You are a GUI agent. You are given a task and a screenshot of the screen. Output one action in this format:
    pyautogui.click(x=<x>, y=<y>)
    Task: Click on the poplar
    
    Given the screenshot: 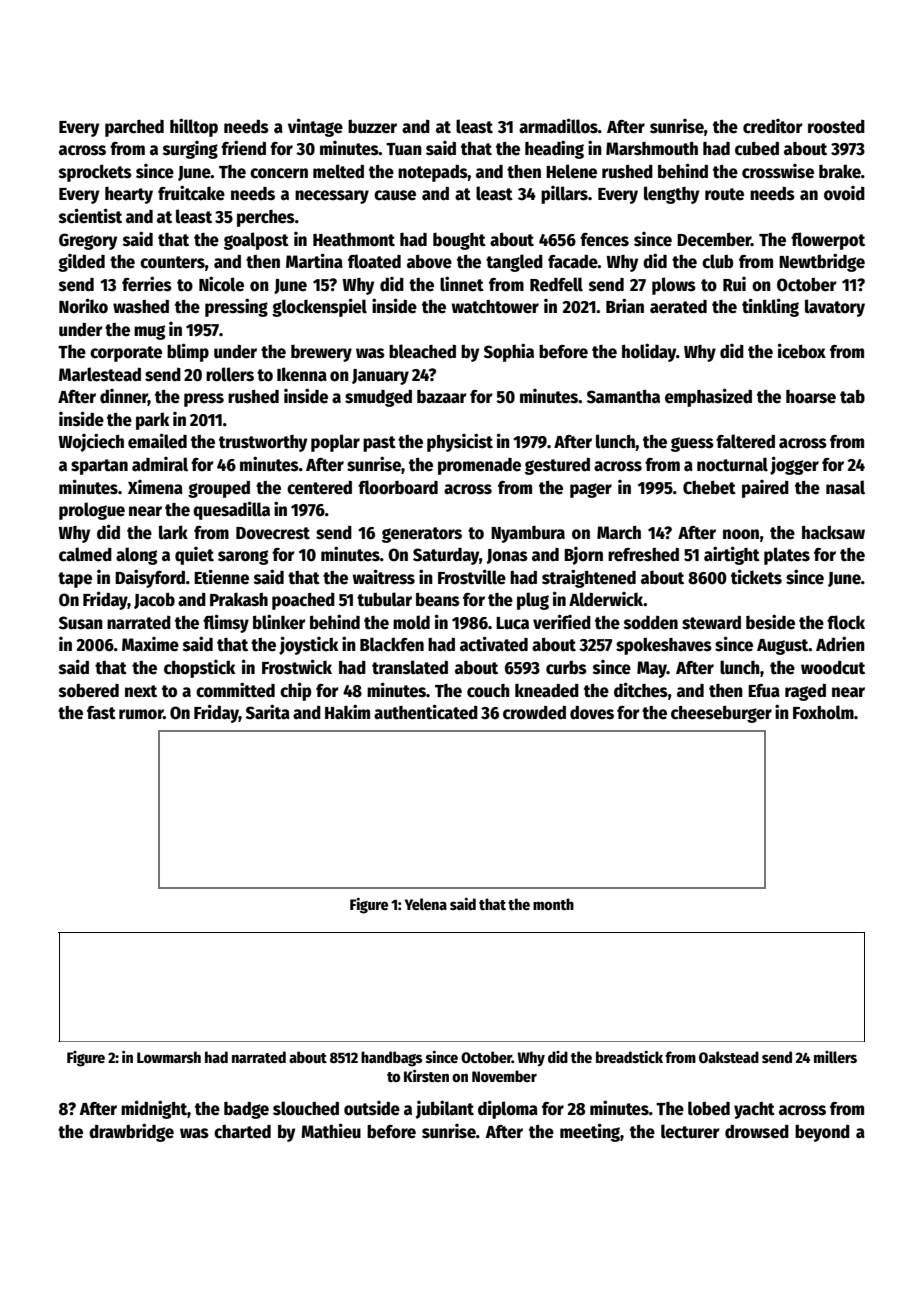 What is the action you would take?
    pyautogui.click(x=335, y=443)
